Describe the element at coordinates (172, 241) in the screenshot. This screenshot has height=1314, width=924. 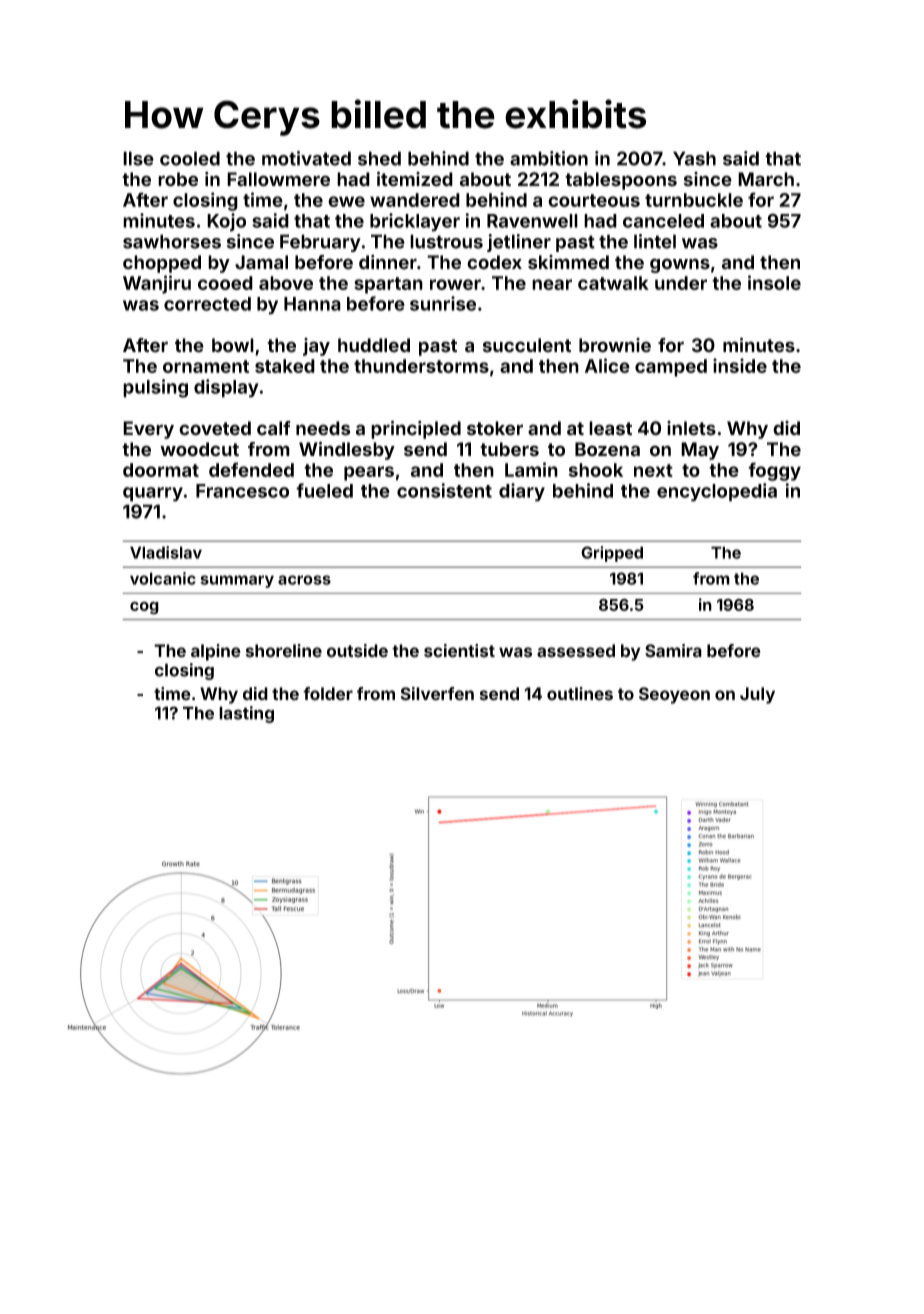
I see `sawhorses` at that location.
